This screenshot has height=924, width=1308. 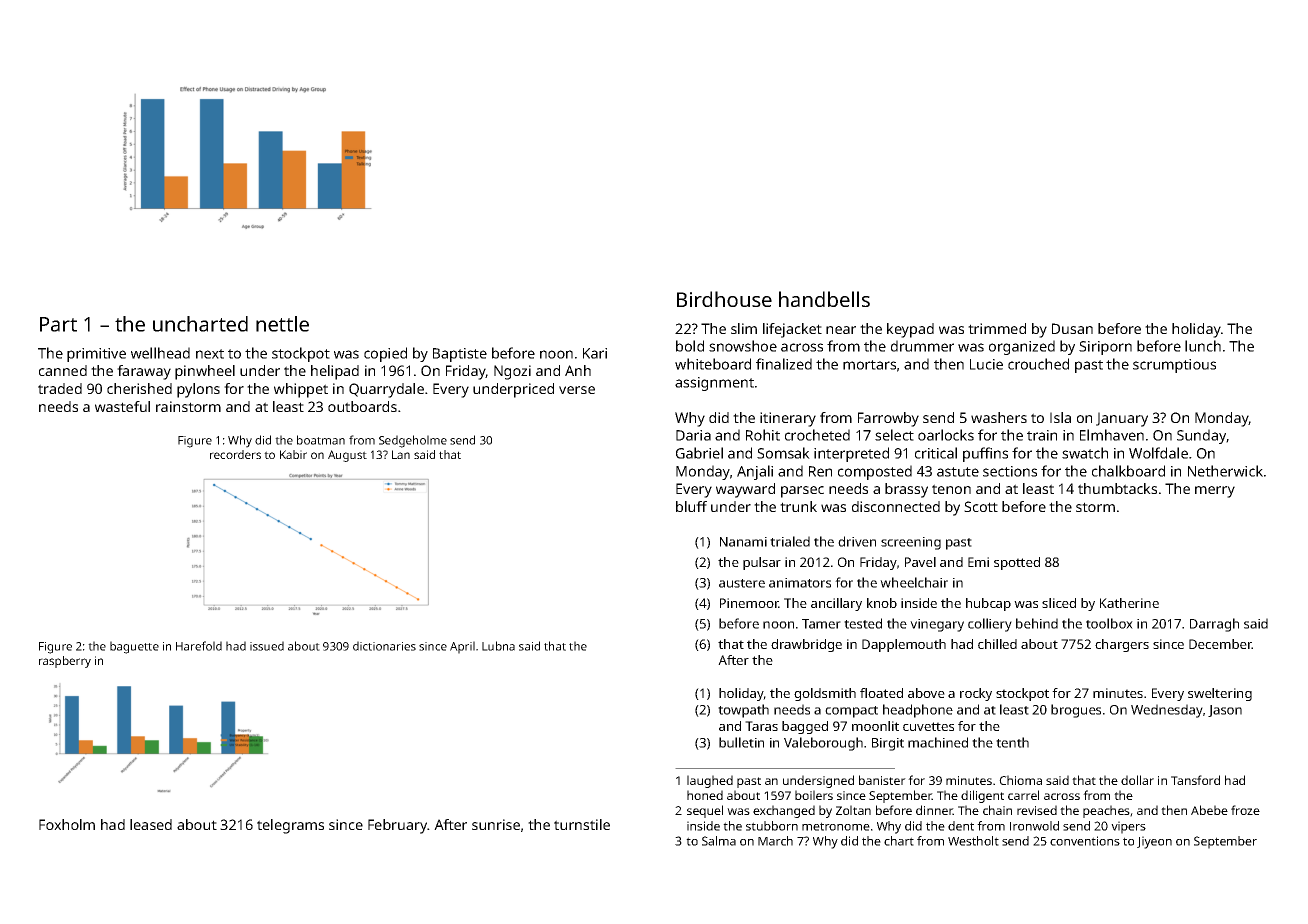 What do you see at coordinates (824, 299) in the screenshot?
I see `handbells` at bounding box center [824, 299].
